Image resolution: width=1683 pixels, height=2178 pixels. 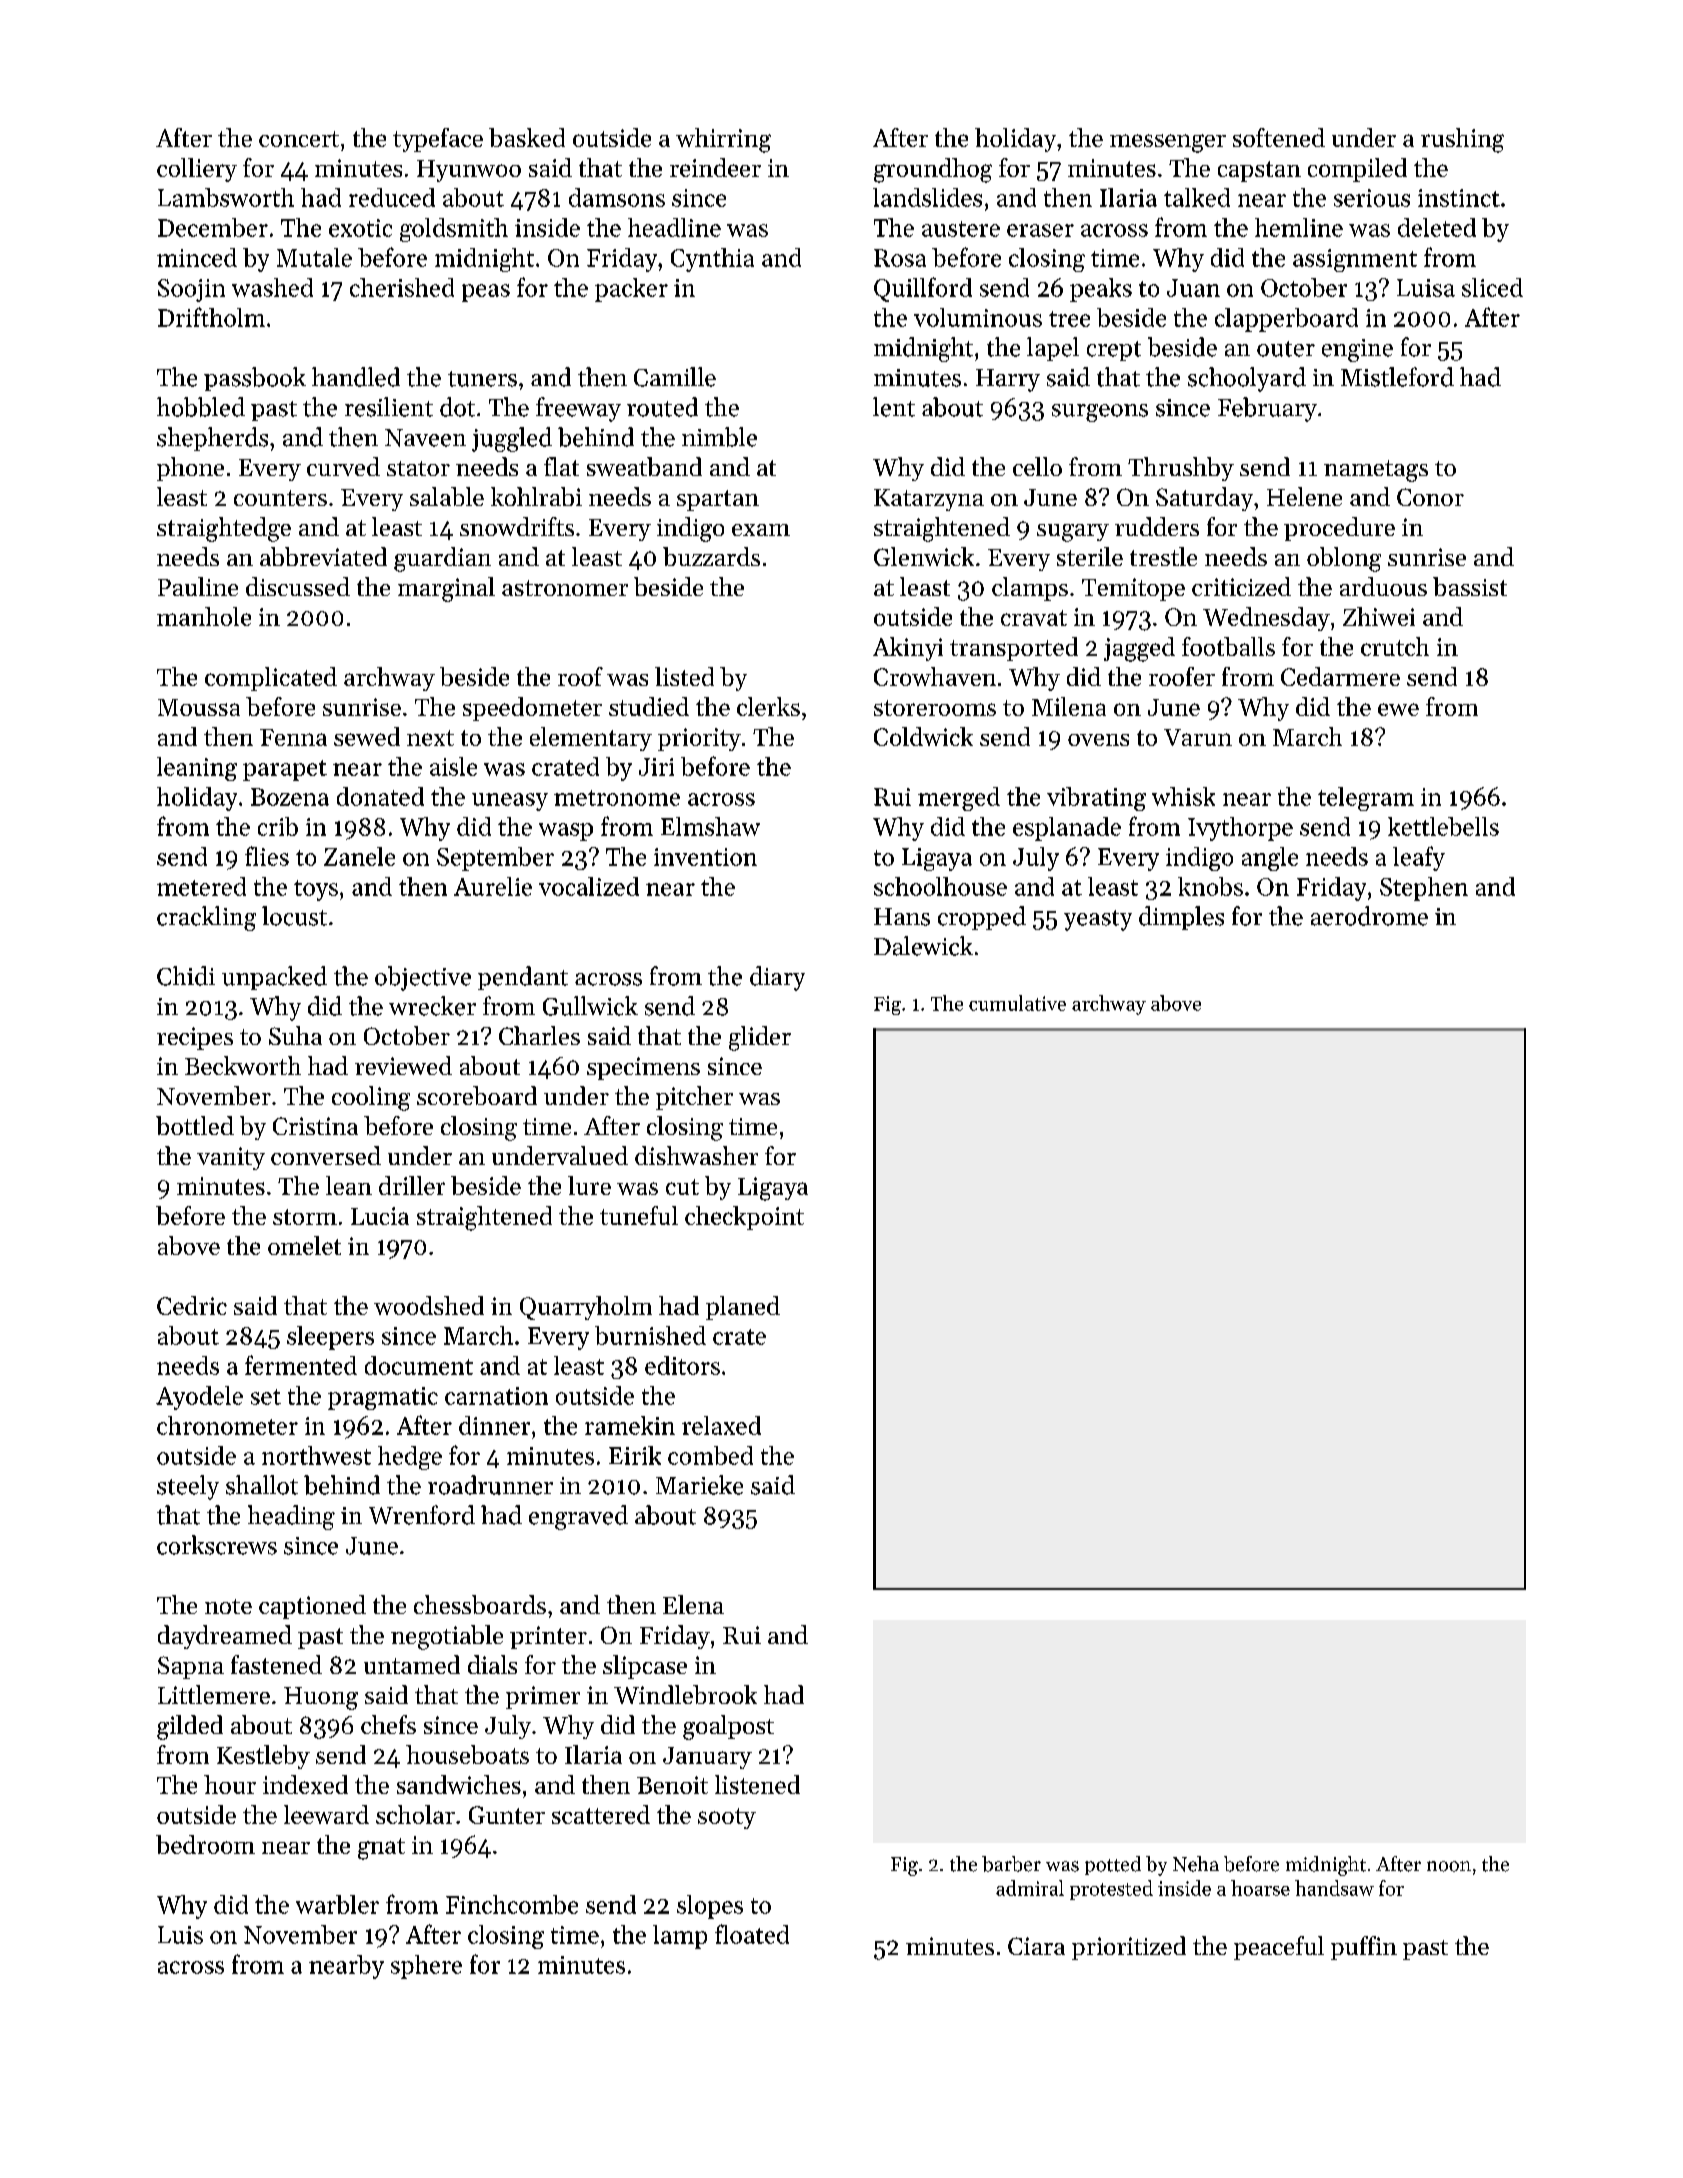 I want to click on aerodrome, so click(x=1369, y=916).
